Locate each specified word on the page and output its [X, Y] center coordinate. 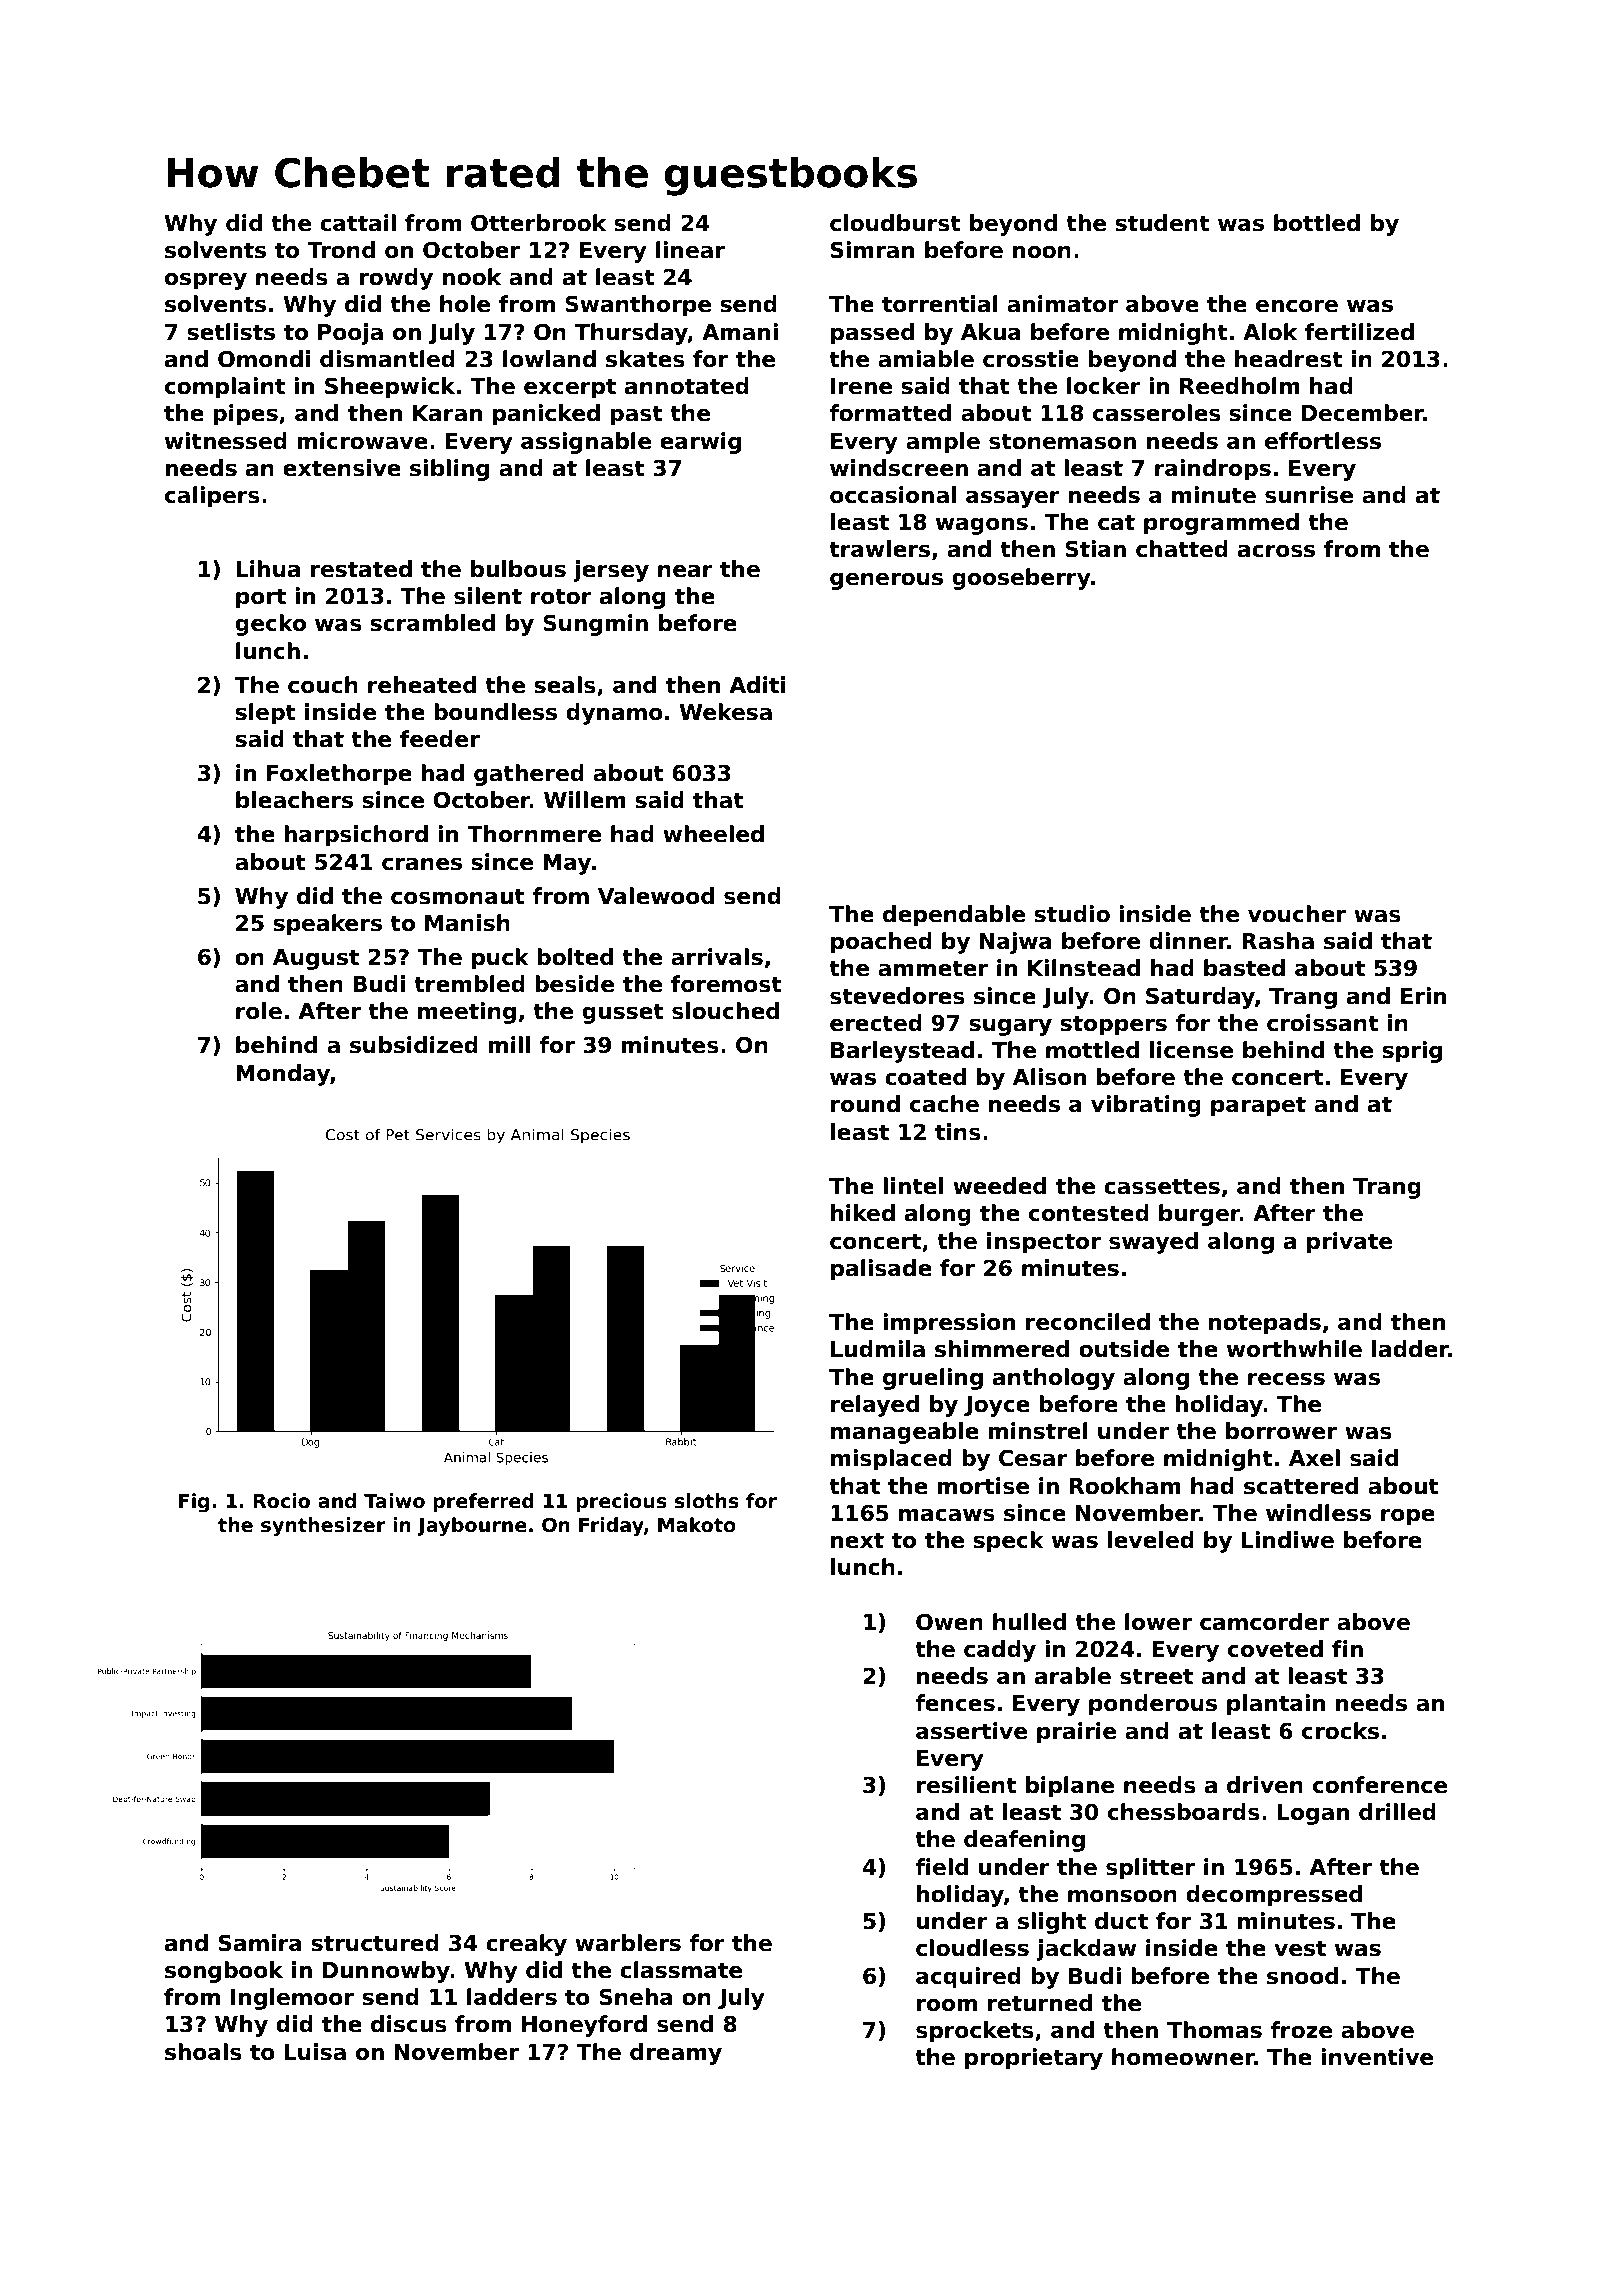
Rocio [281, 1501]
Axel [1314, 1458]
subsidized [414, 1045]
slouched [725, 1011]
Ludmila [878, 1349]
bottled [1317, 223]
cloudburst [895, 223]
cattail [358, 223]
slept [265, 714]
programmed [1221, 524]
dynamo [614, 714]
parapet [1258, 1106]
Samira [260, 1943]
